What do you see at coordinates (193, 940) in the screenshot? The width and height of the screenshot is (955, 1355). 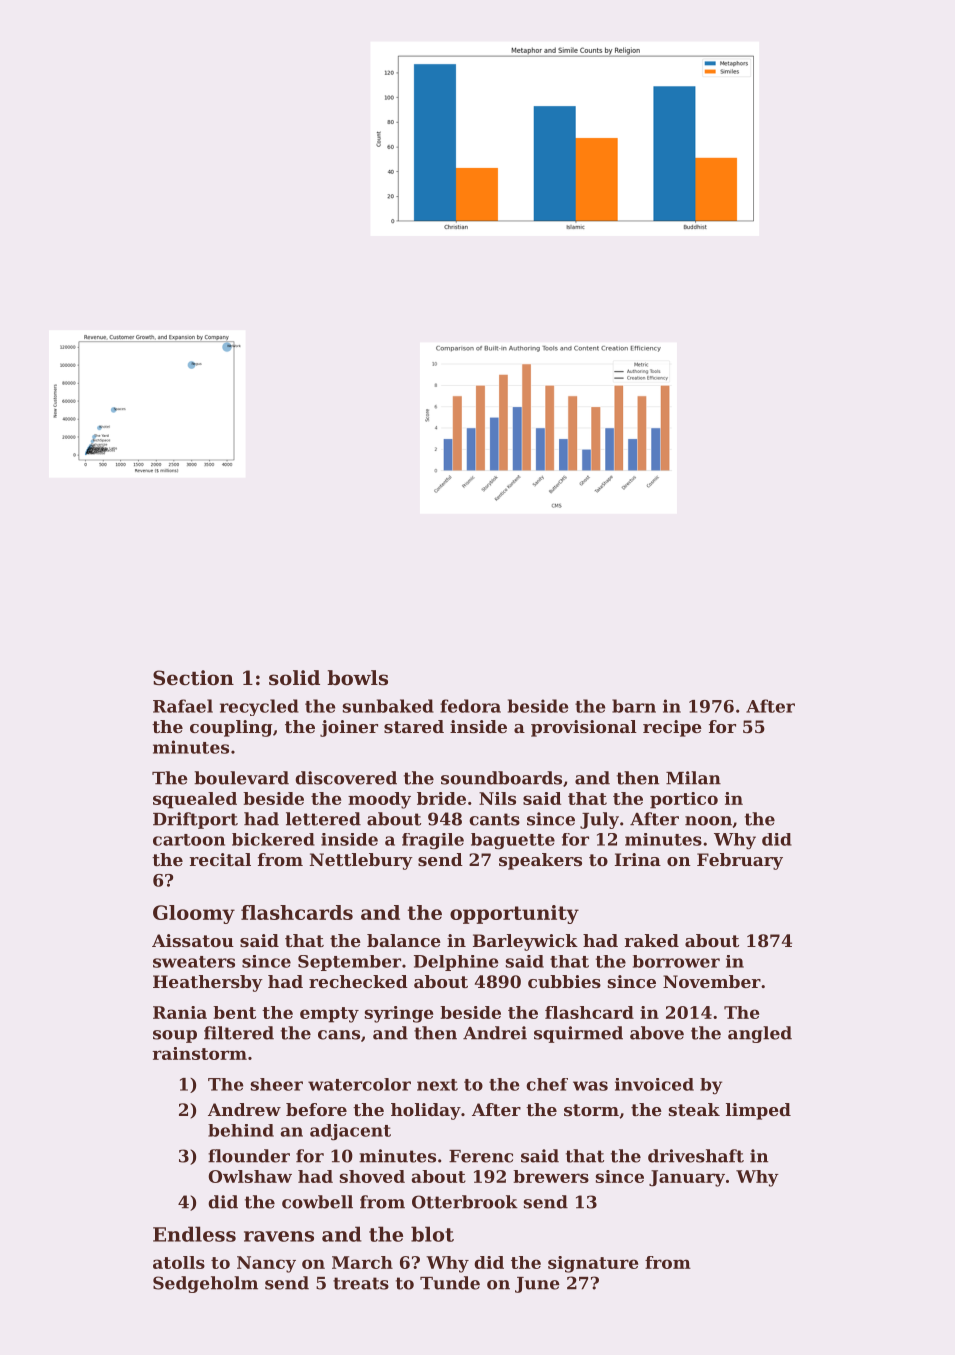 I see `Aissatou` at bounding box center [193, 940].
